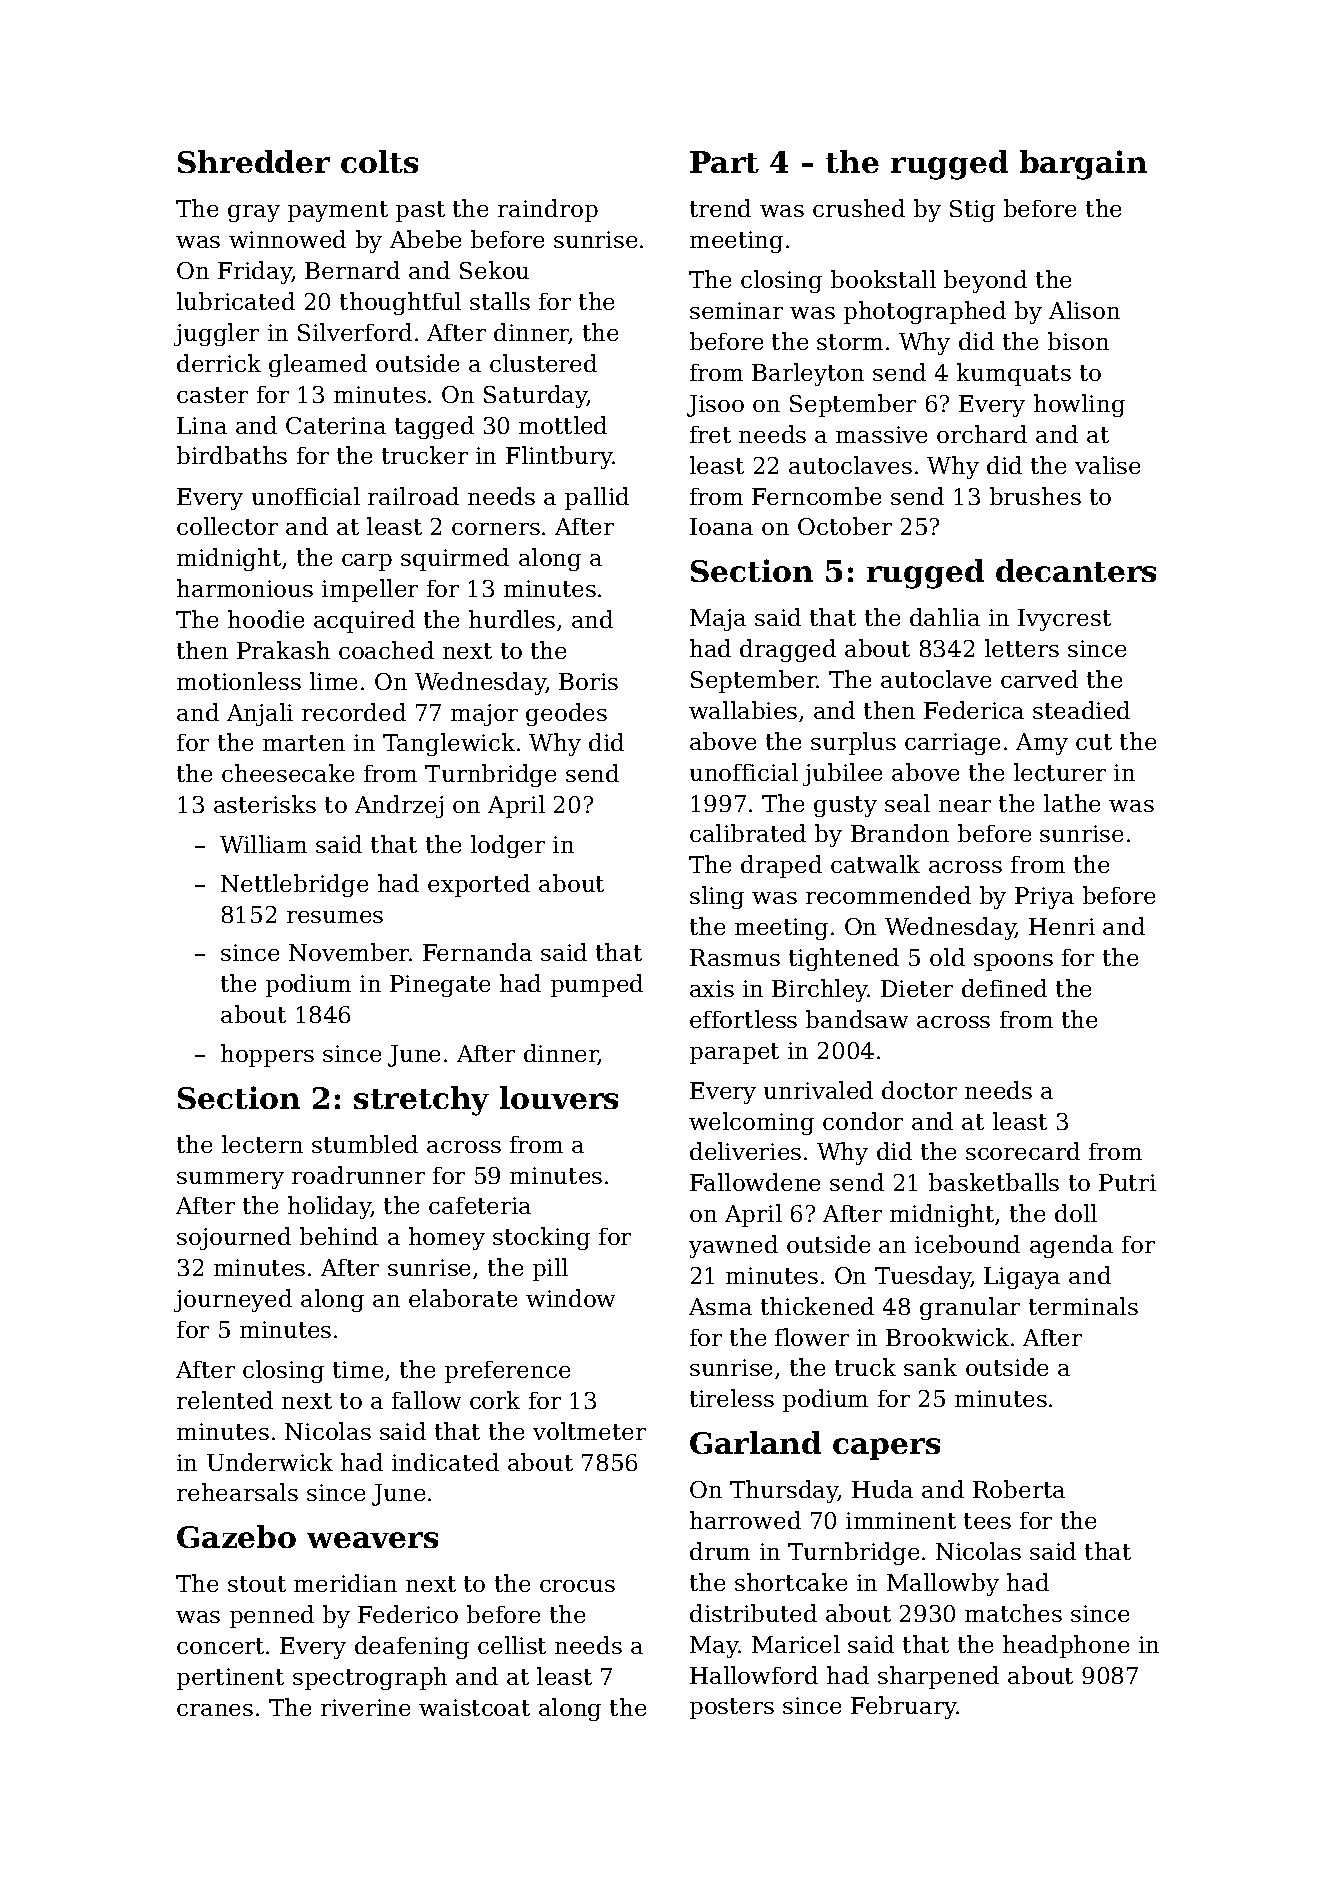  What do you see at coordinates (720, 1551) in the screenshot?
I see `drum` at bounding box center [720, 1551].
